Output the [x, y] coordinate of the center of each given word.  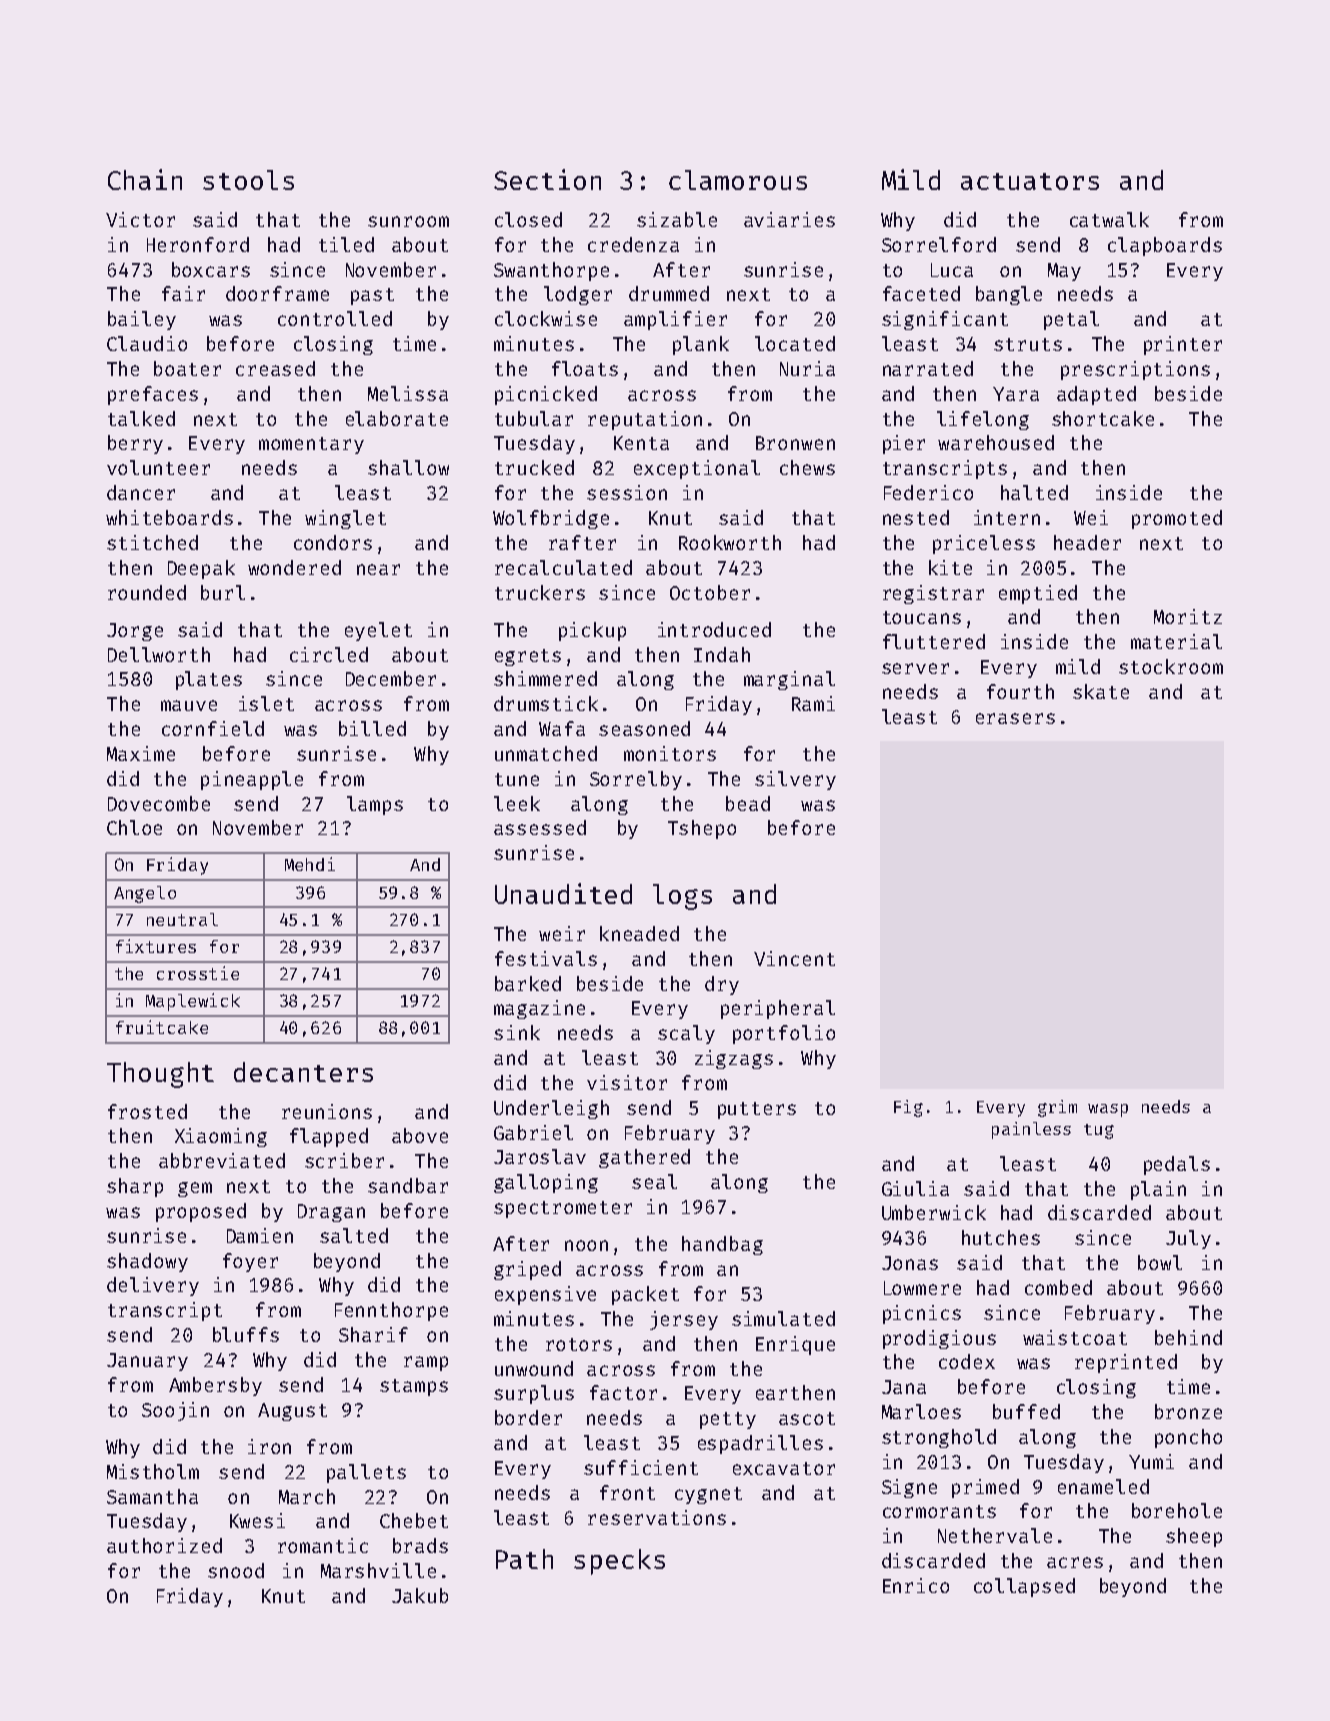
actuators [1030, 181]
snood [236, 1570]
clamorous [738, 180]
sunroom [408, 221]
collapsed [1024, 1587]
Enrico [916, 1585]
